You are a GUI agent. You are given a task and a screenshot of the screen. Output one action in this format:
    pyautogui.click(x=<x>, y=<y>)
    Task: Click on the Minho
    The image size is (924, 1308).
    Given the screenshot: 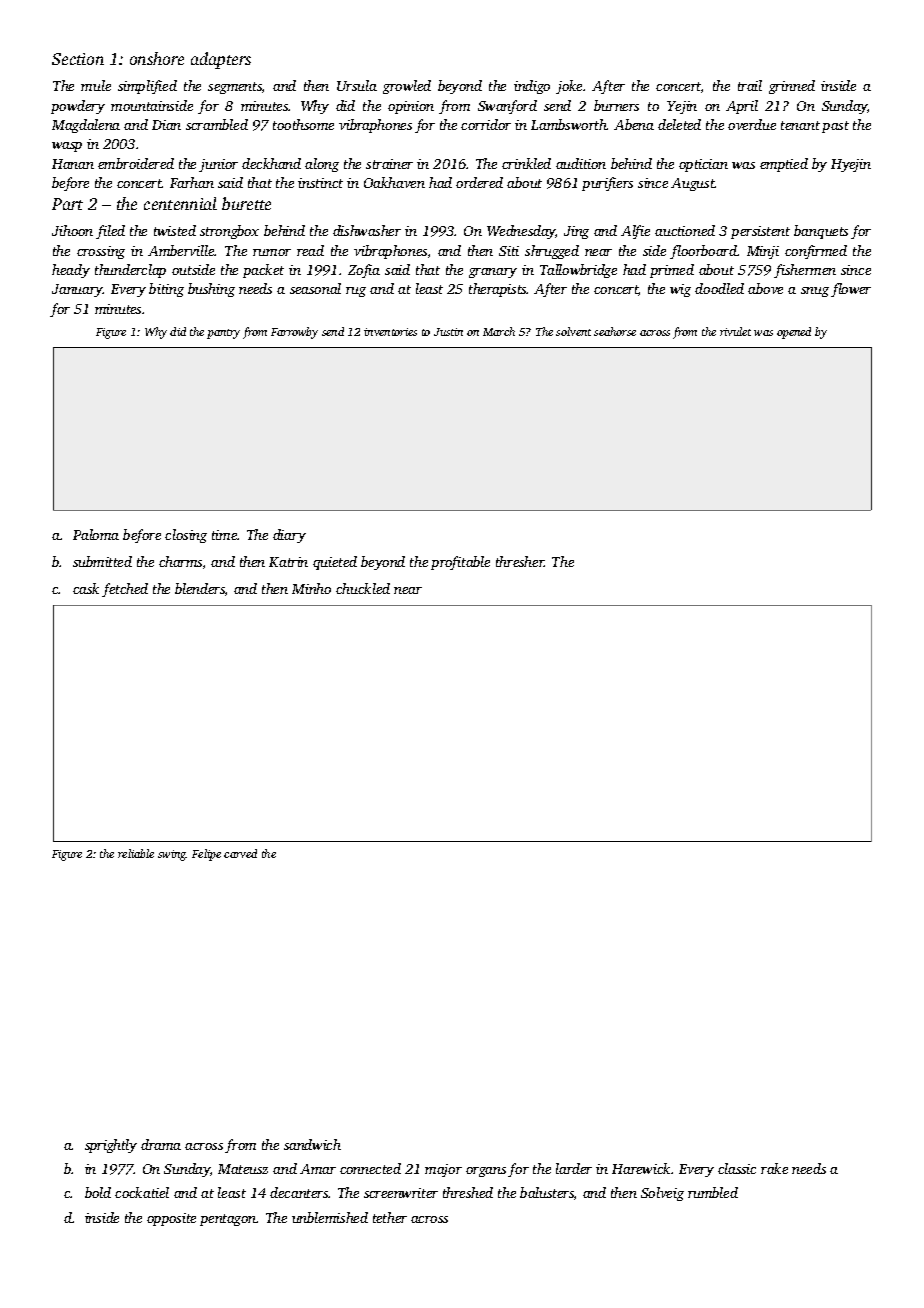 What is the action you would take?
    pyautogui.click(x=311, y=588)
